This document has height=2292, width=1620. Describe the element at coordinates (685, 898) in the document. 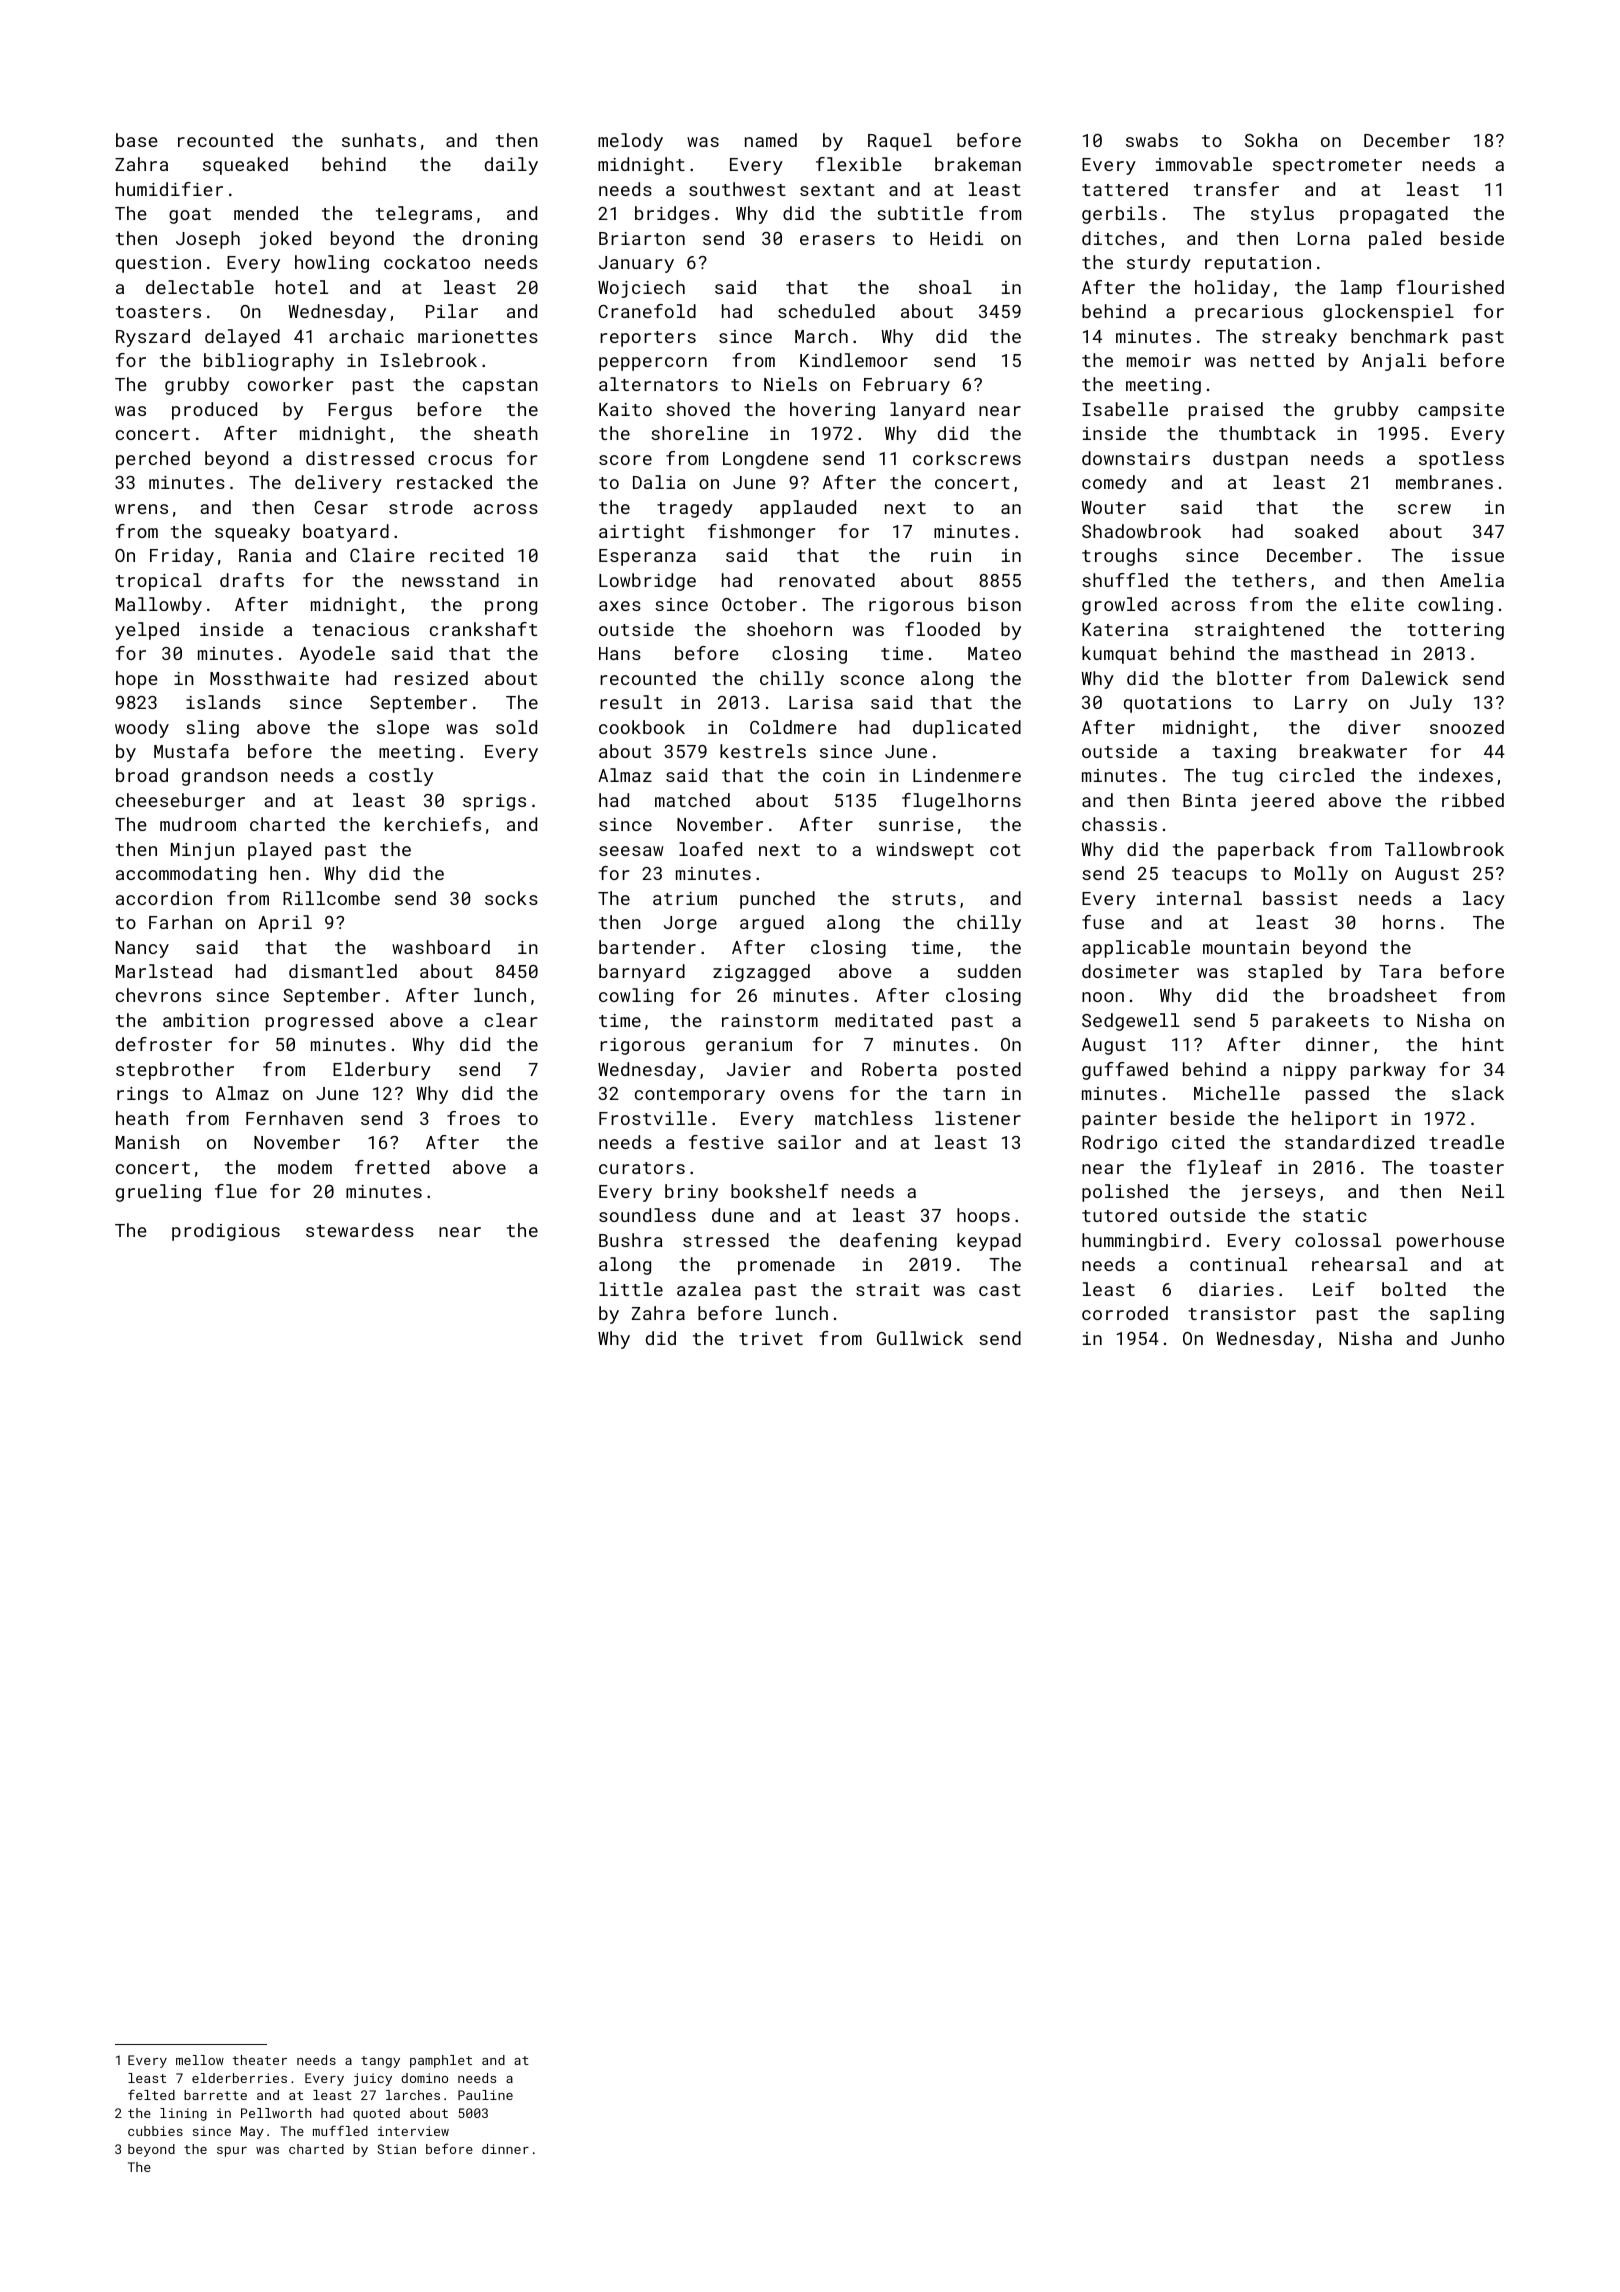

I see `atrium` at that location.
